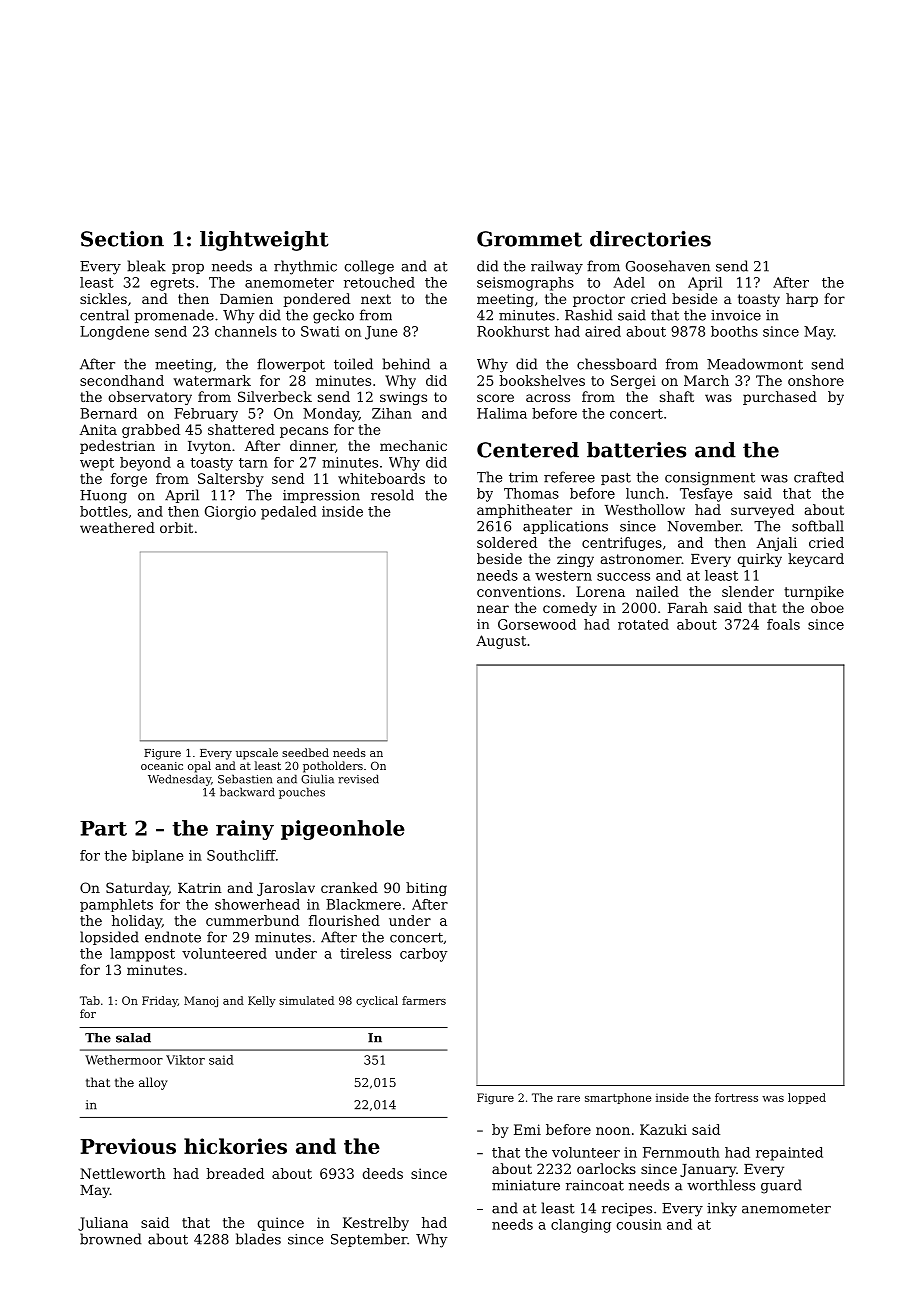  I want to click on softball, so click(818, 526).
